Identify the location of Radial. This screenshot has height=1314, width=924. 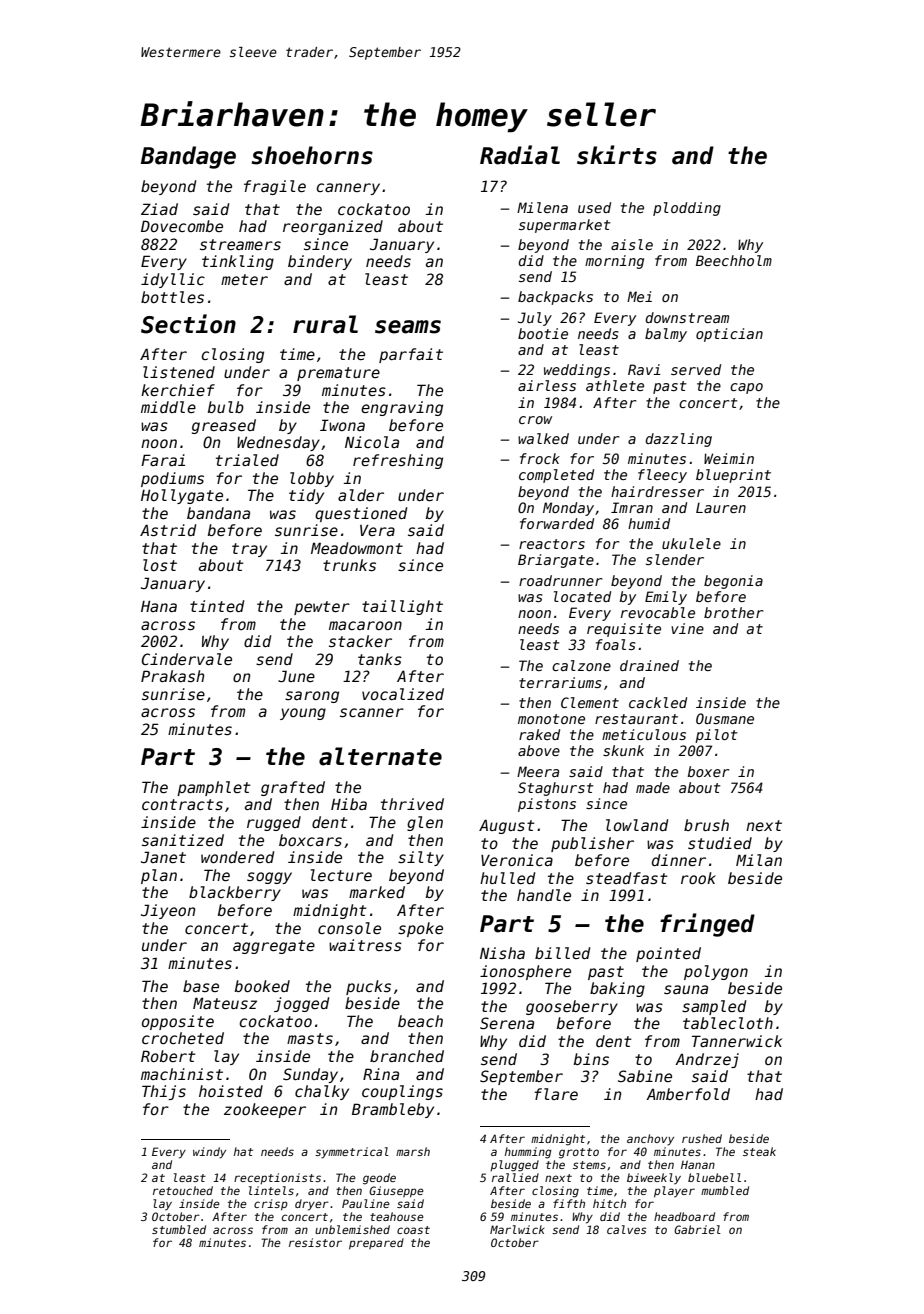
(520, 155).
